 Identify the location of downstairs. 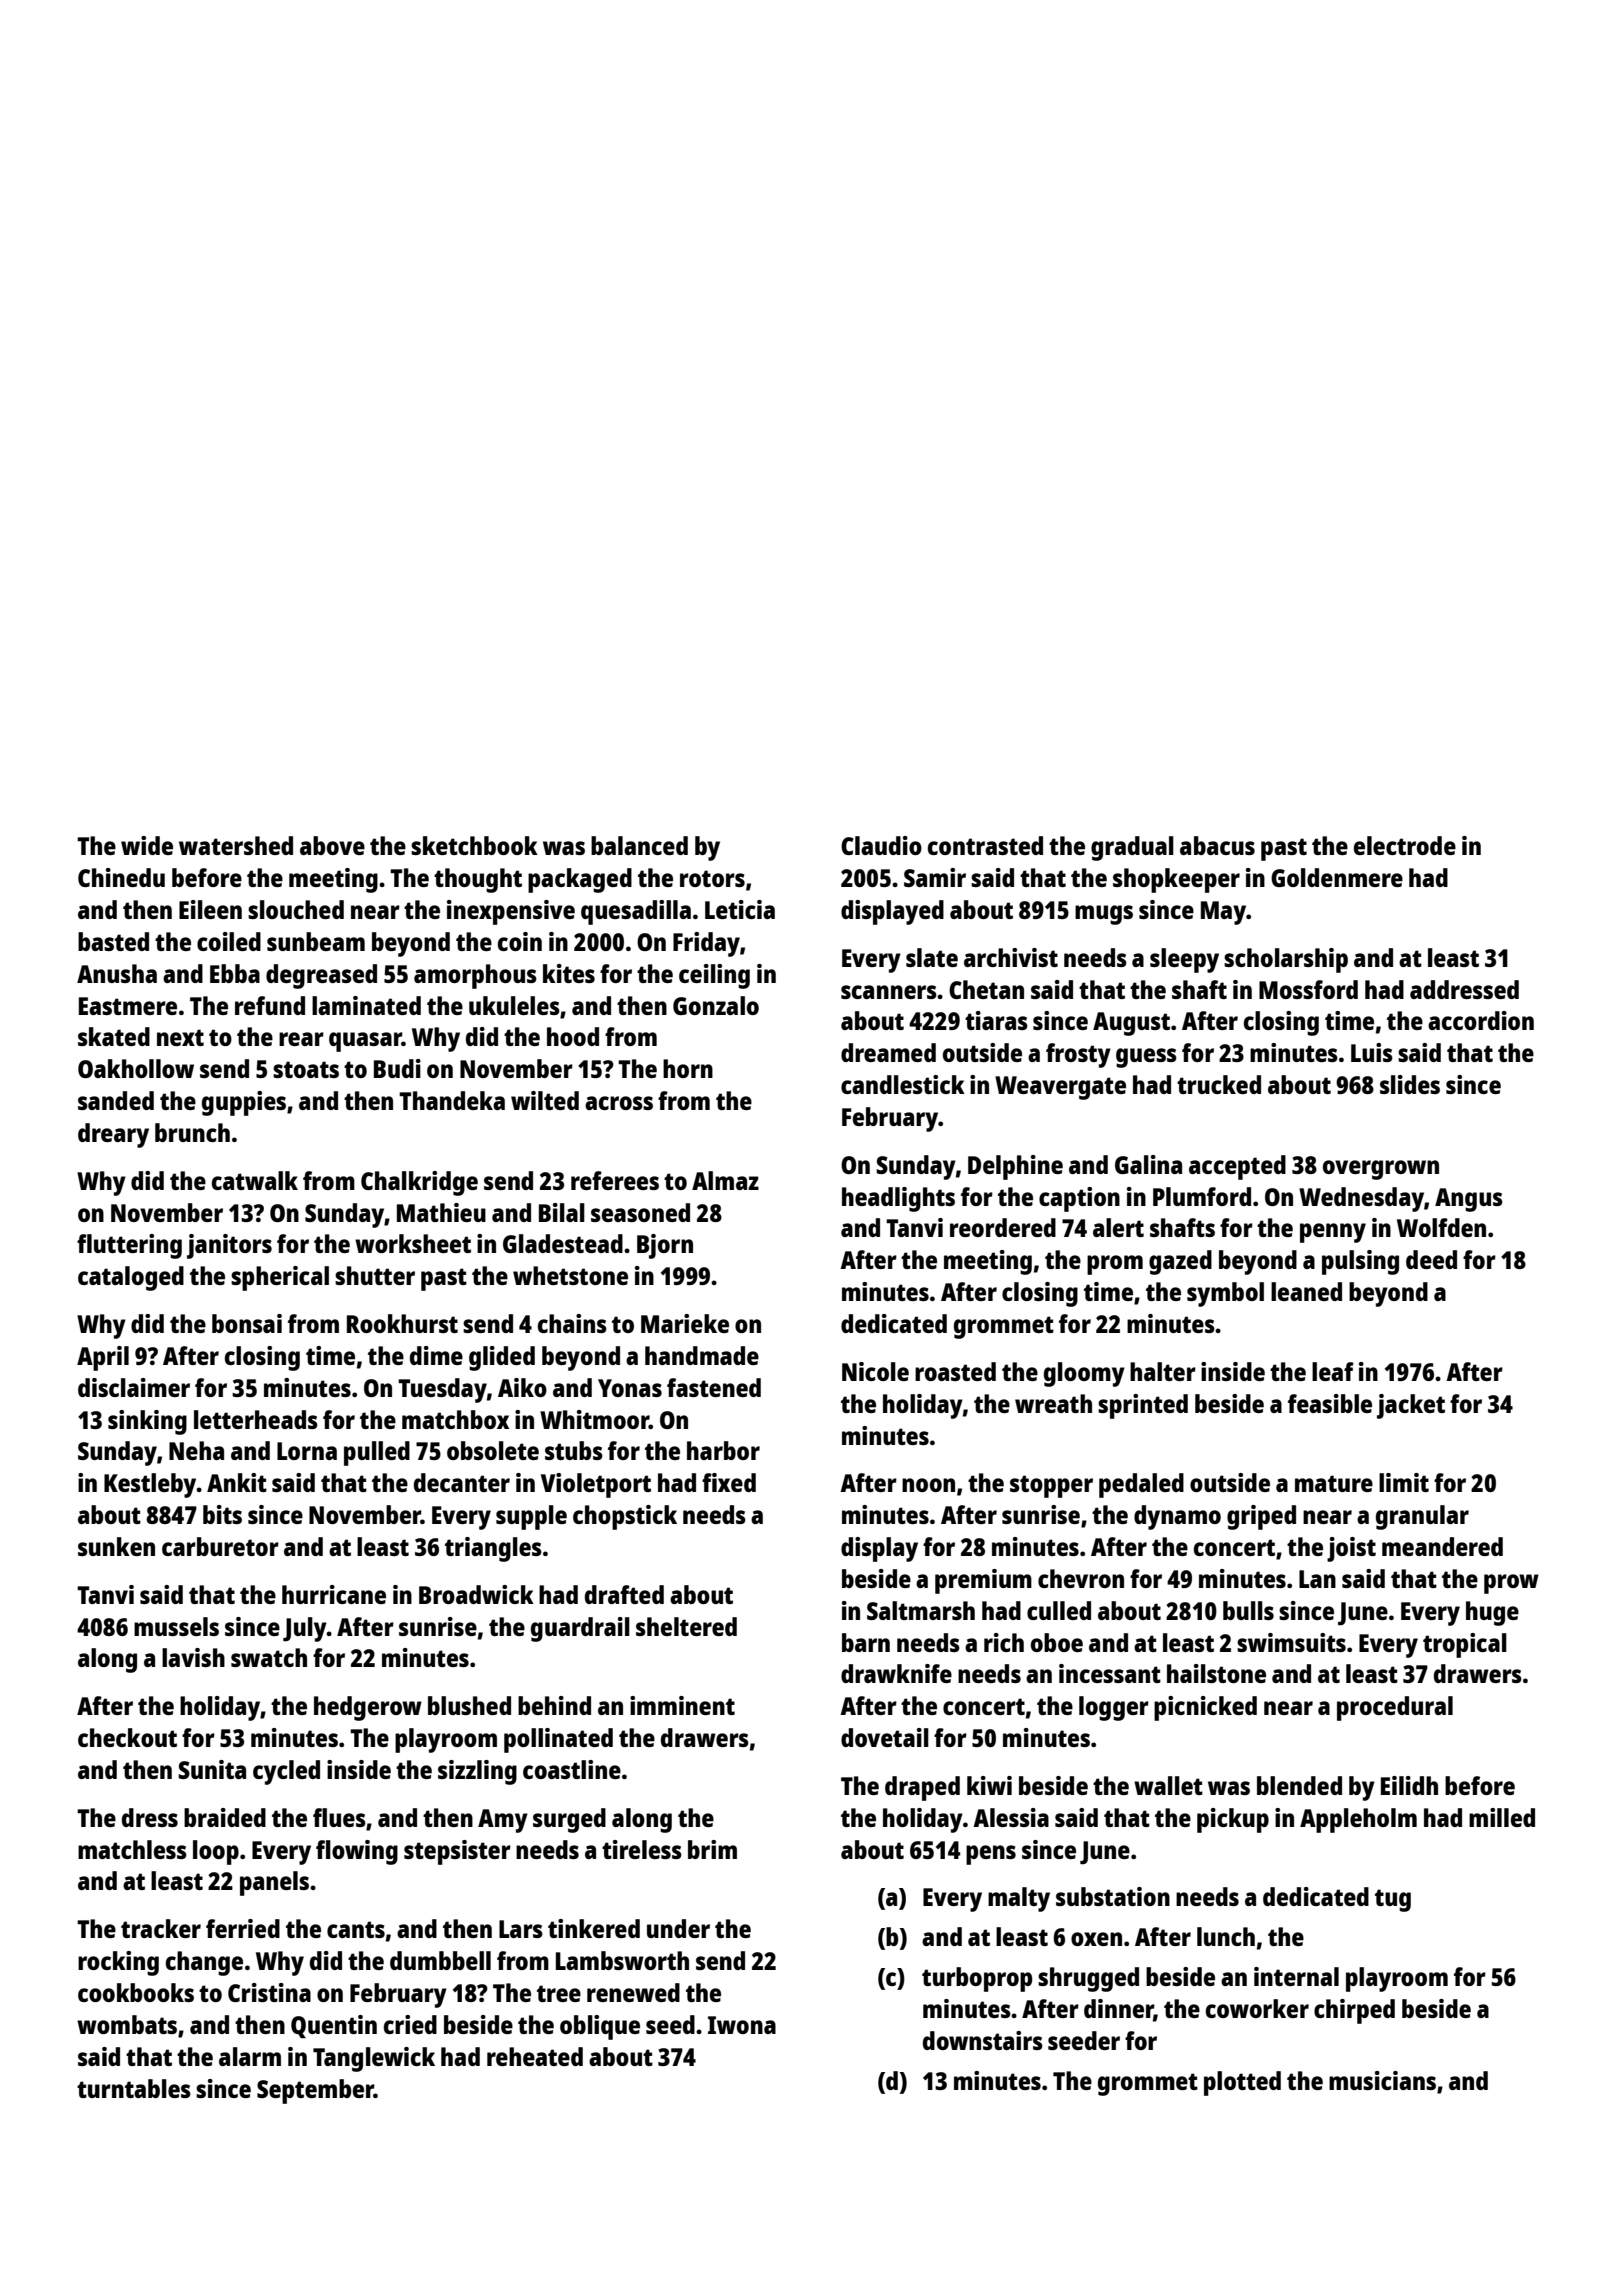
(983, 2040).
